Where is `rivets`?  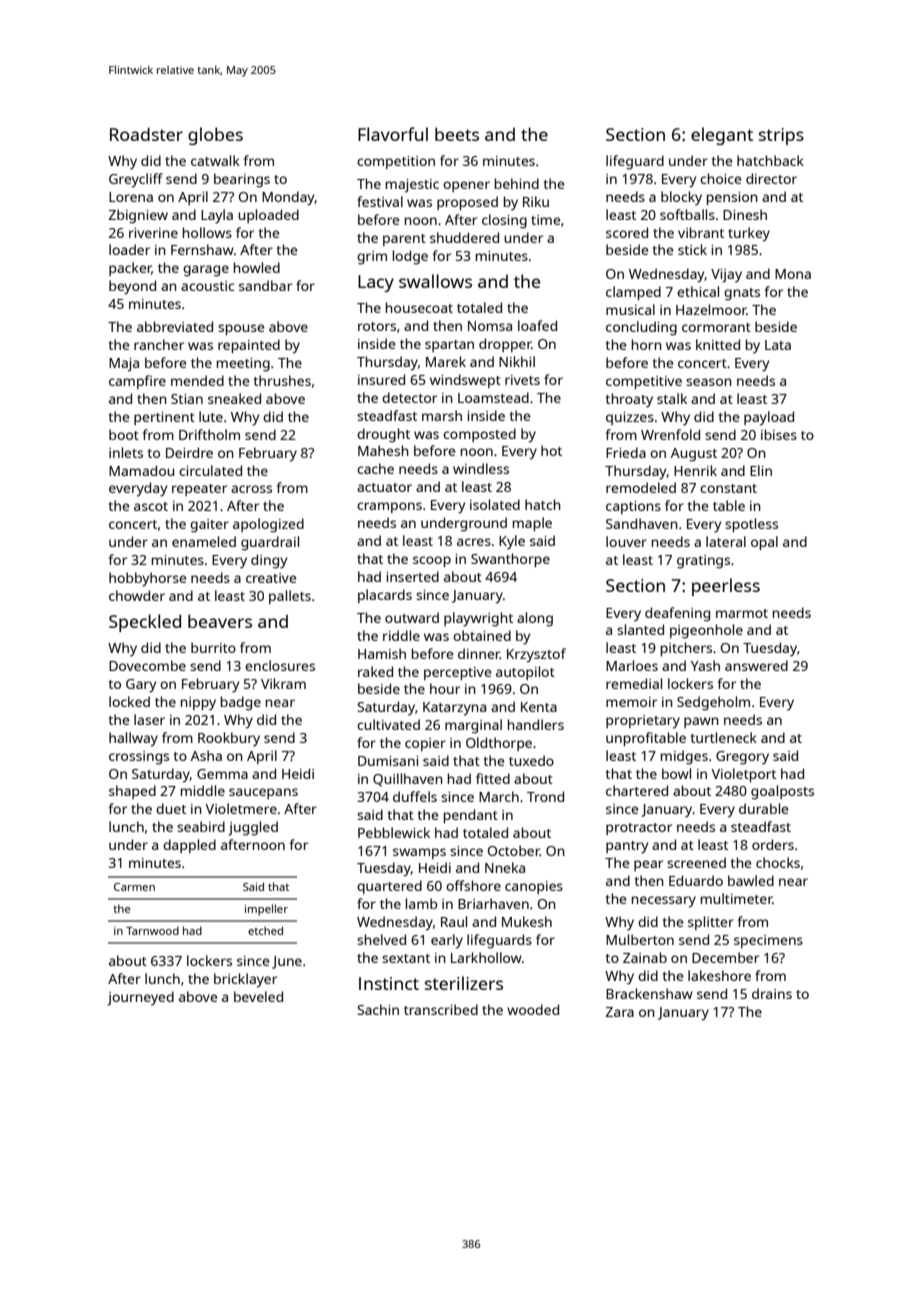
rivets is located at coordinates (522, 380).
